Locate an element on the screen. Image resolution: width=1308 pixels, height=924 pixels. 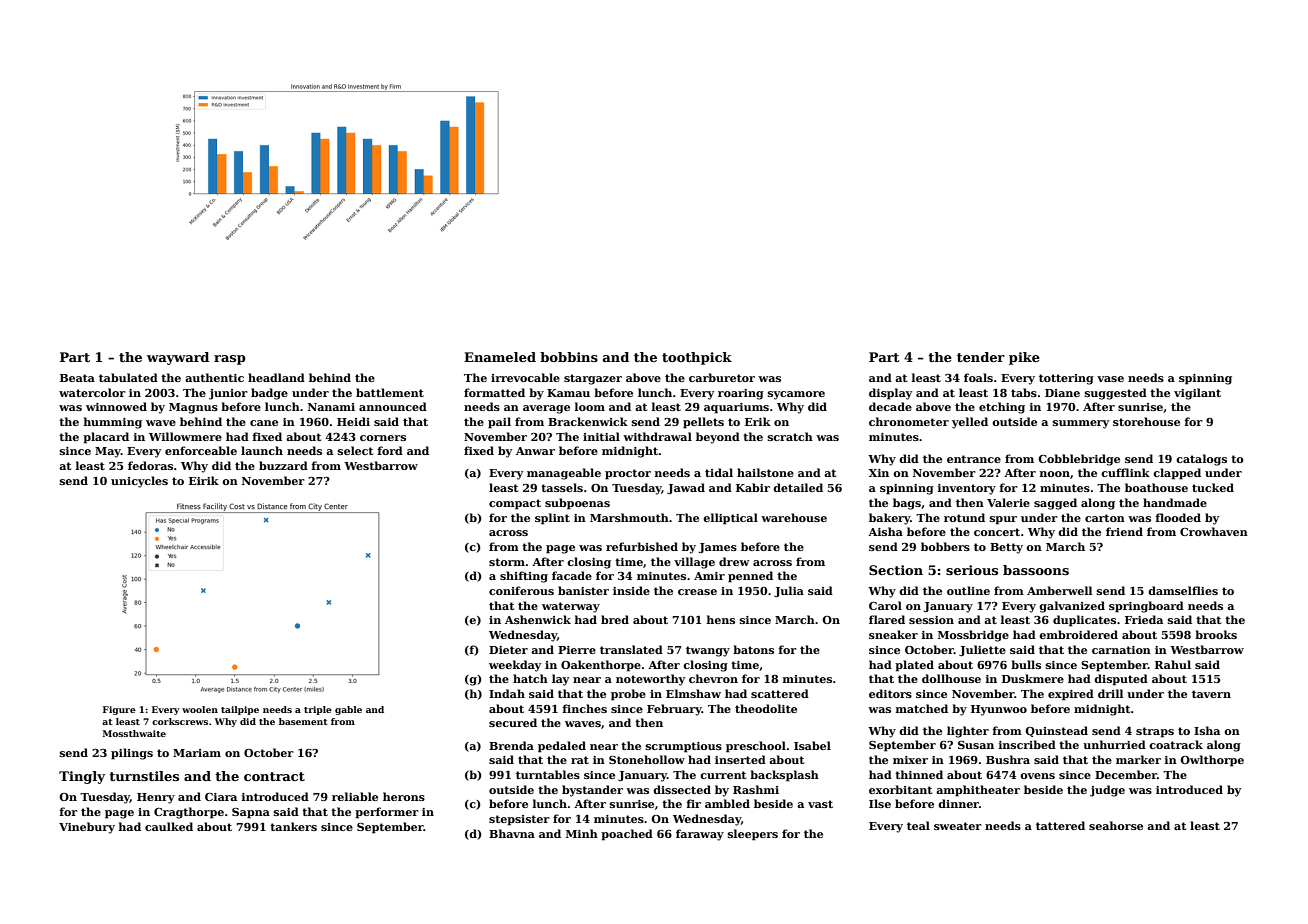
pike is located at coordinates (1024, 358).
